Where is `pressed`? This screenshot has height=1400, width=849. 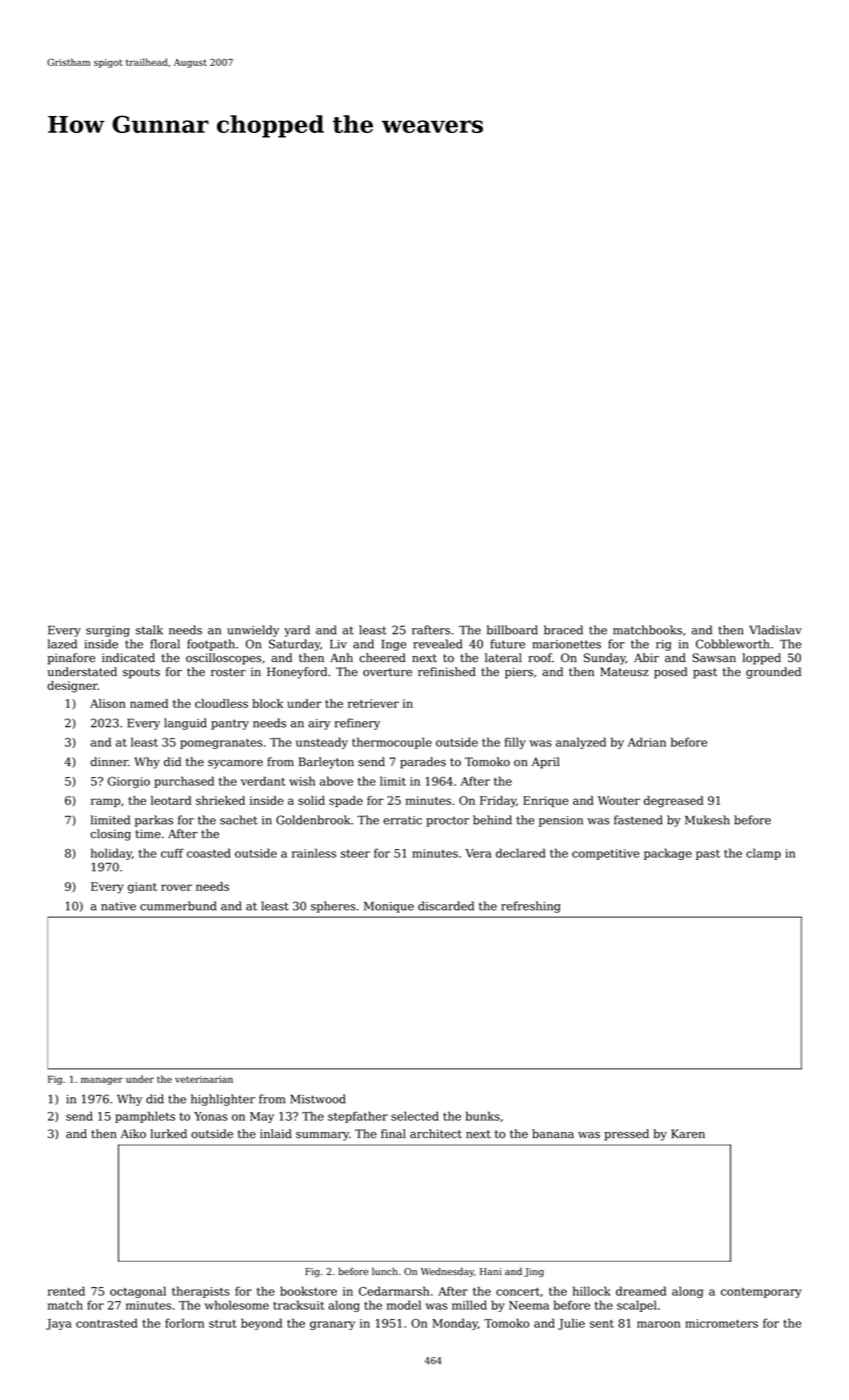 pressed is located at coordinates (626, 1135).
